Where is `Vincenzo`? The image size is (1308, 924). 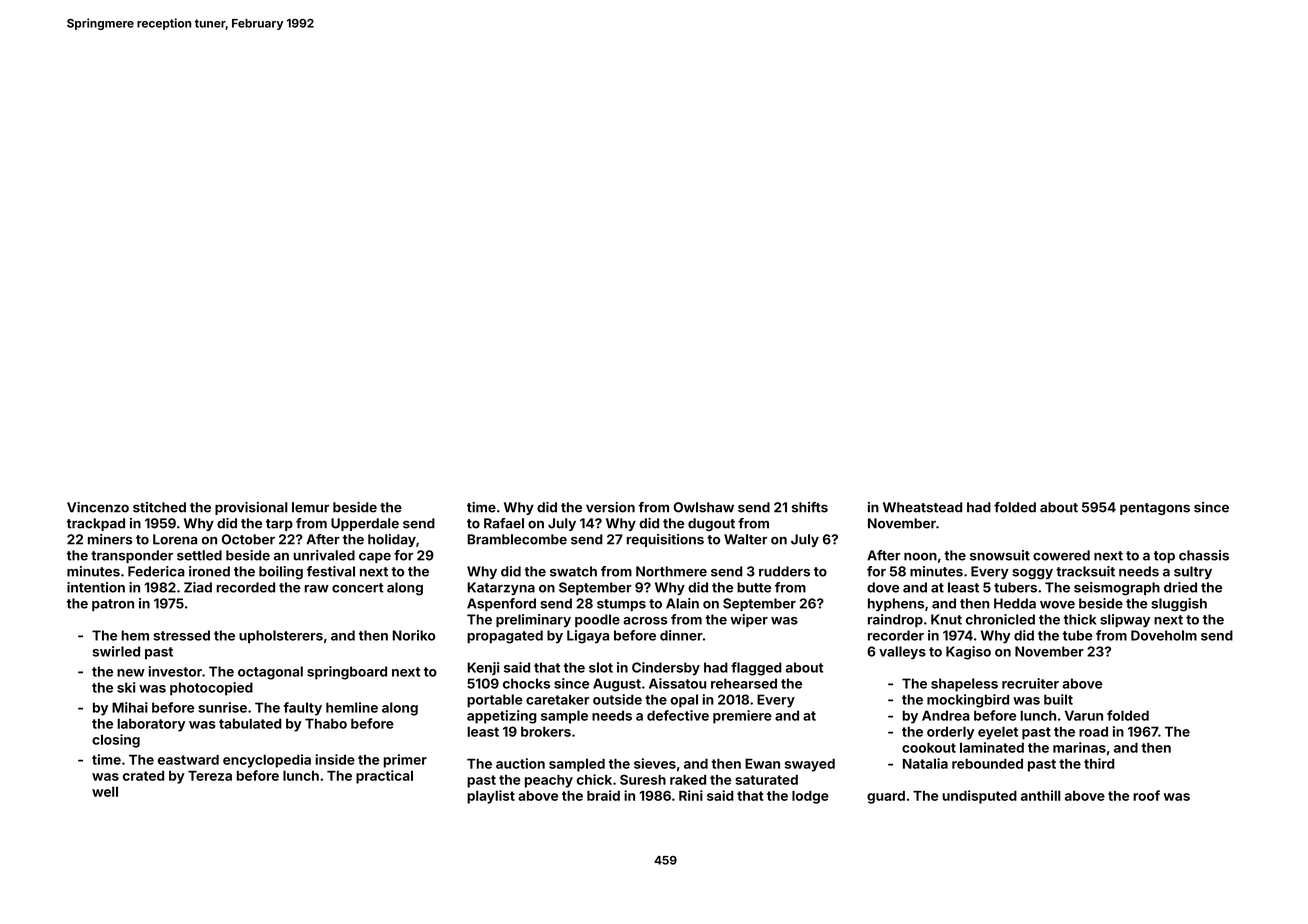
Vincenzo is located at coordinates (98, 507).
